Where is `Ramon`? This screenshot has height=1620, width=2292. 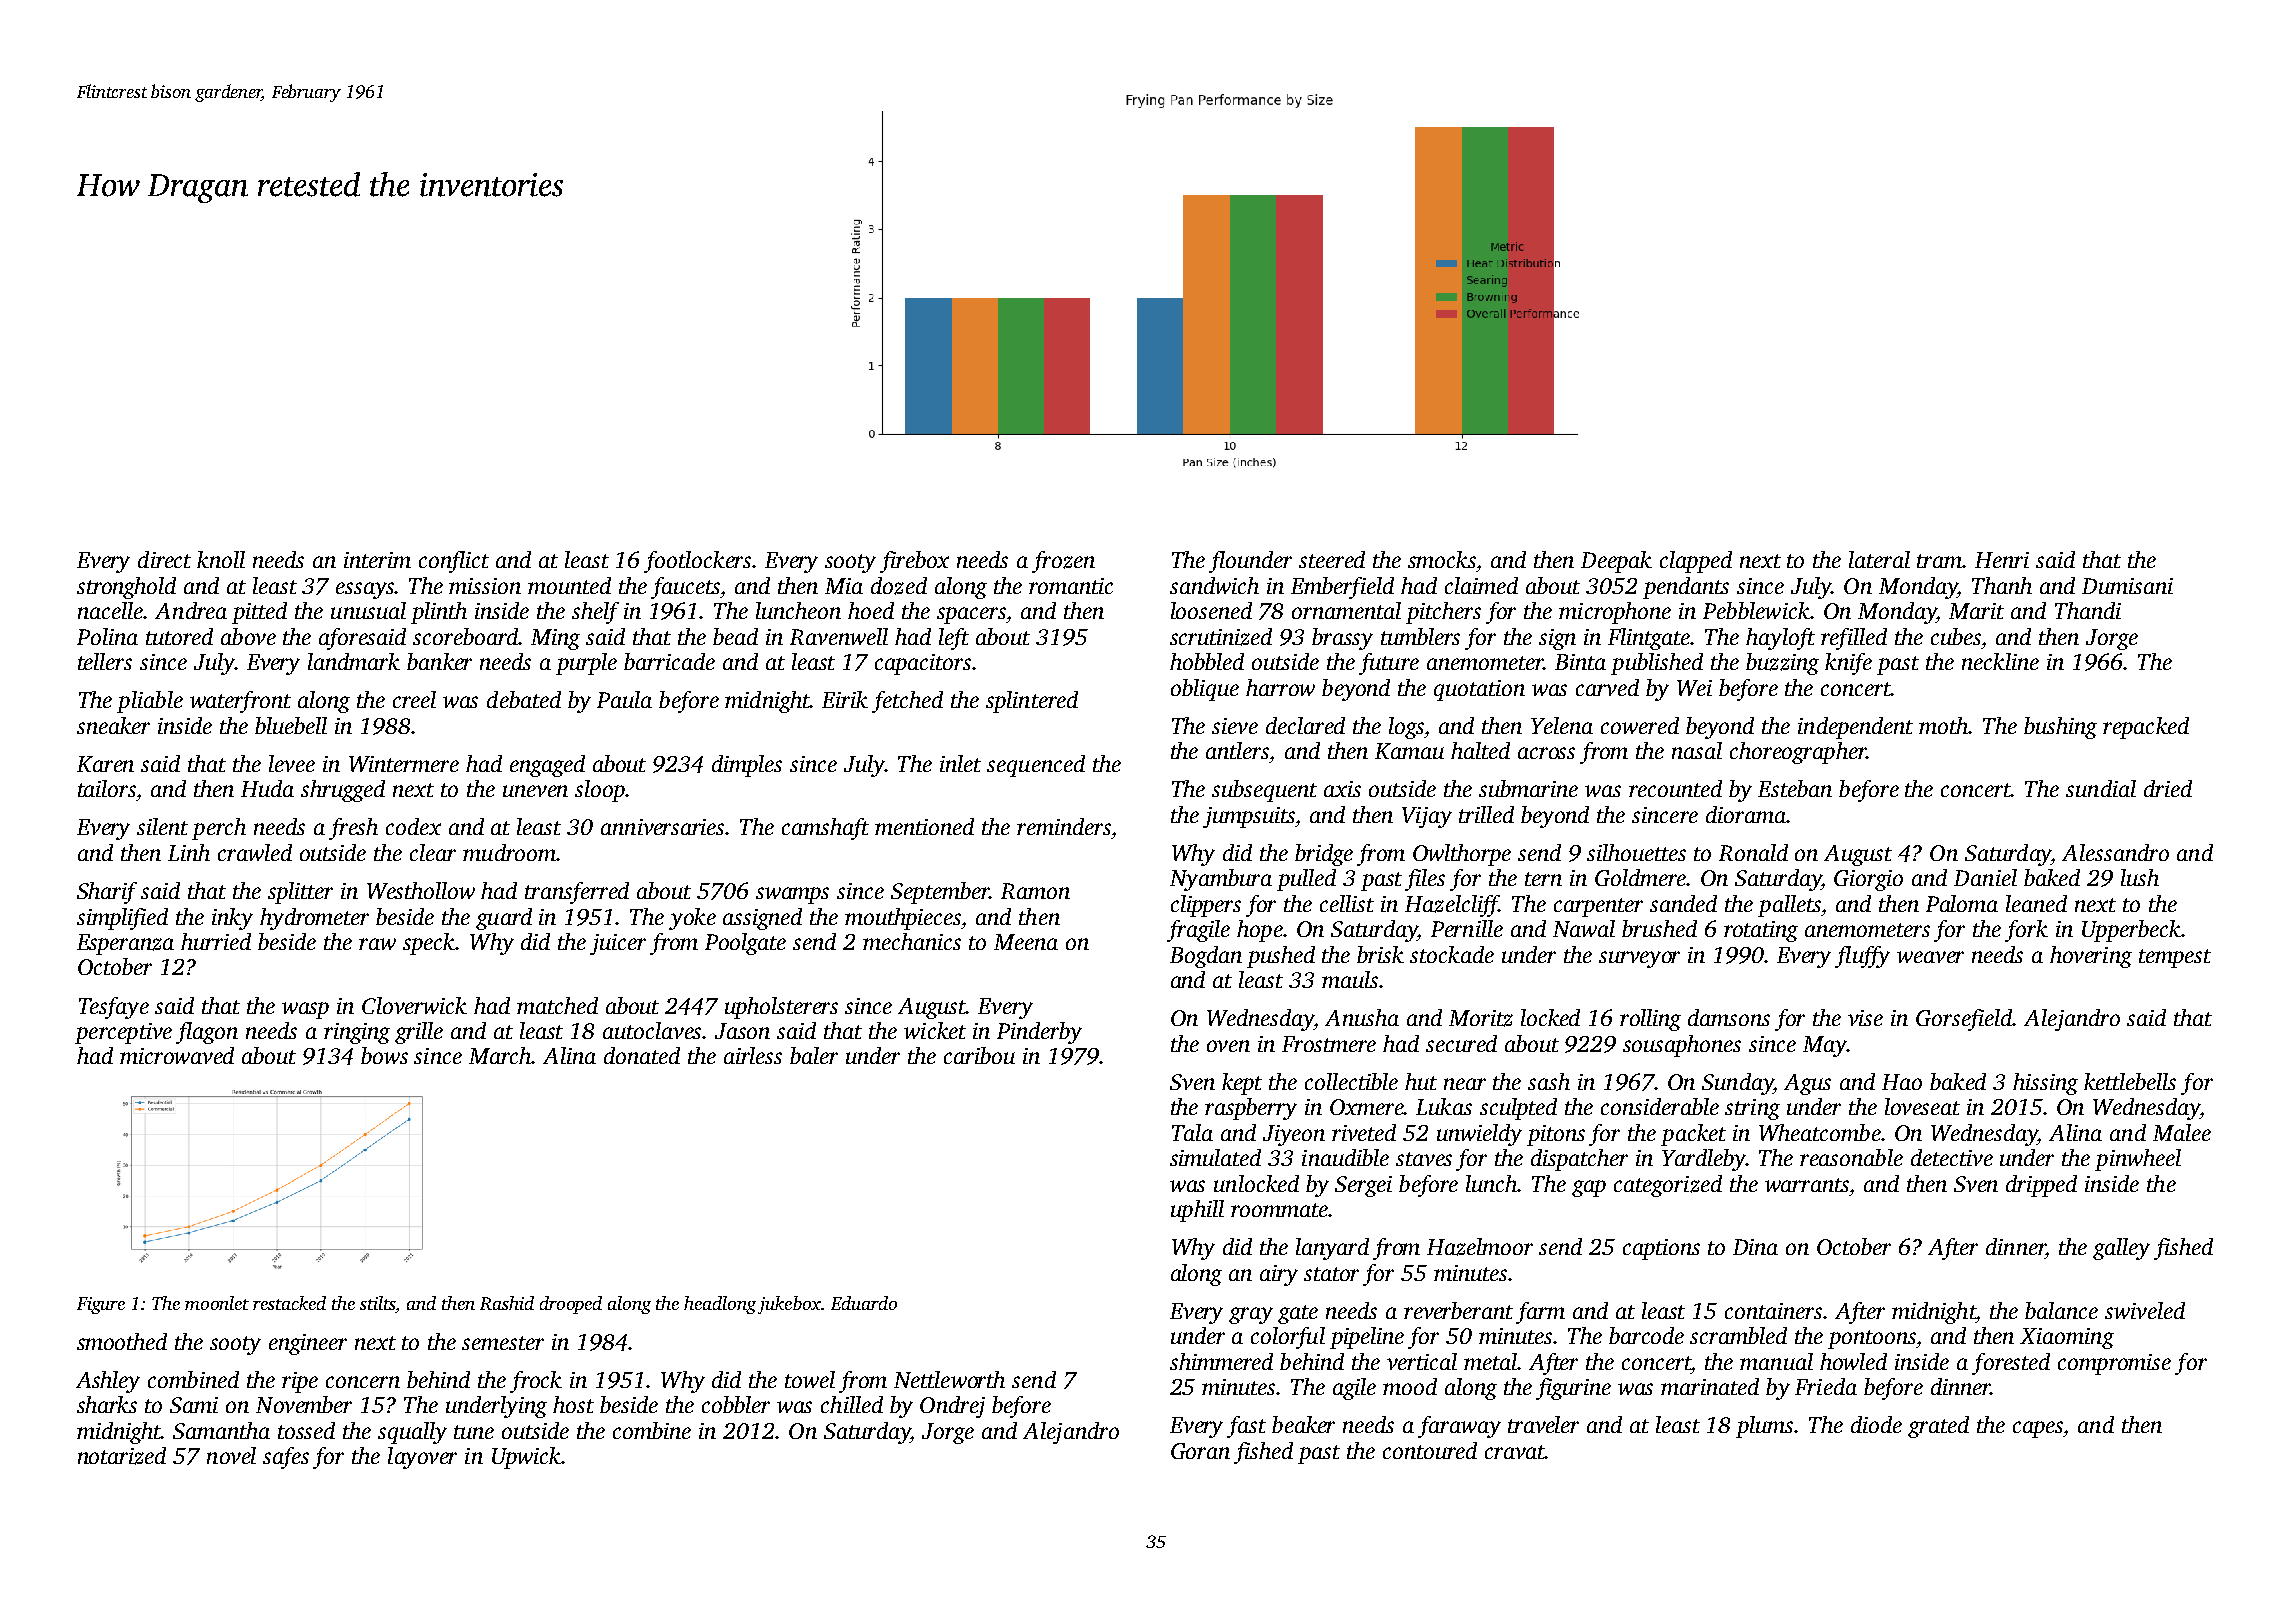 Ramon is located at coordinates (1035, 891).
